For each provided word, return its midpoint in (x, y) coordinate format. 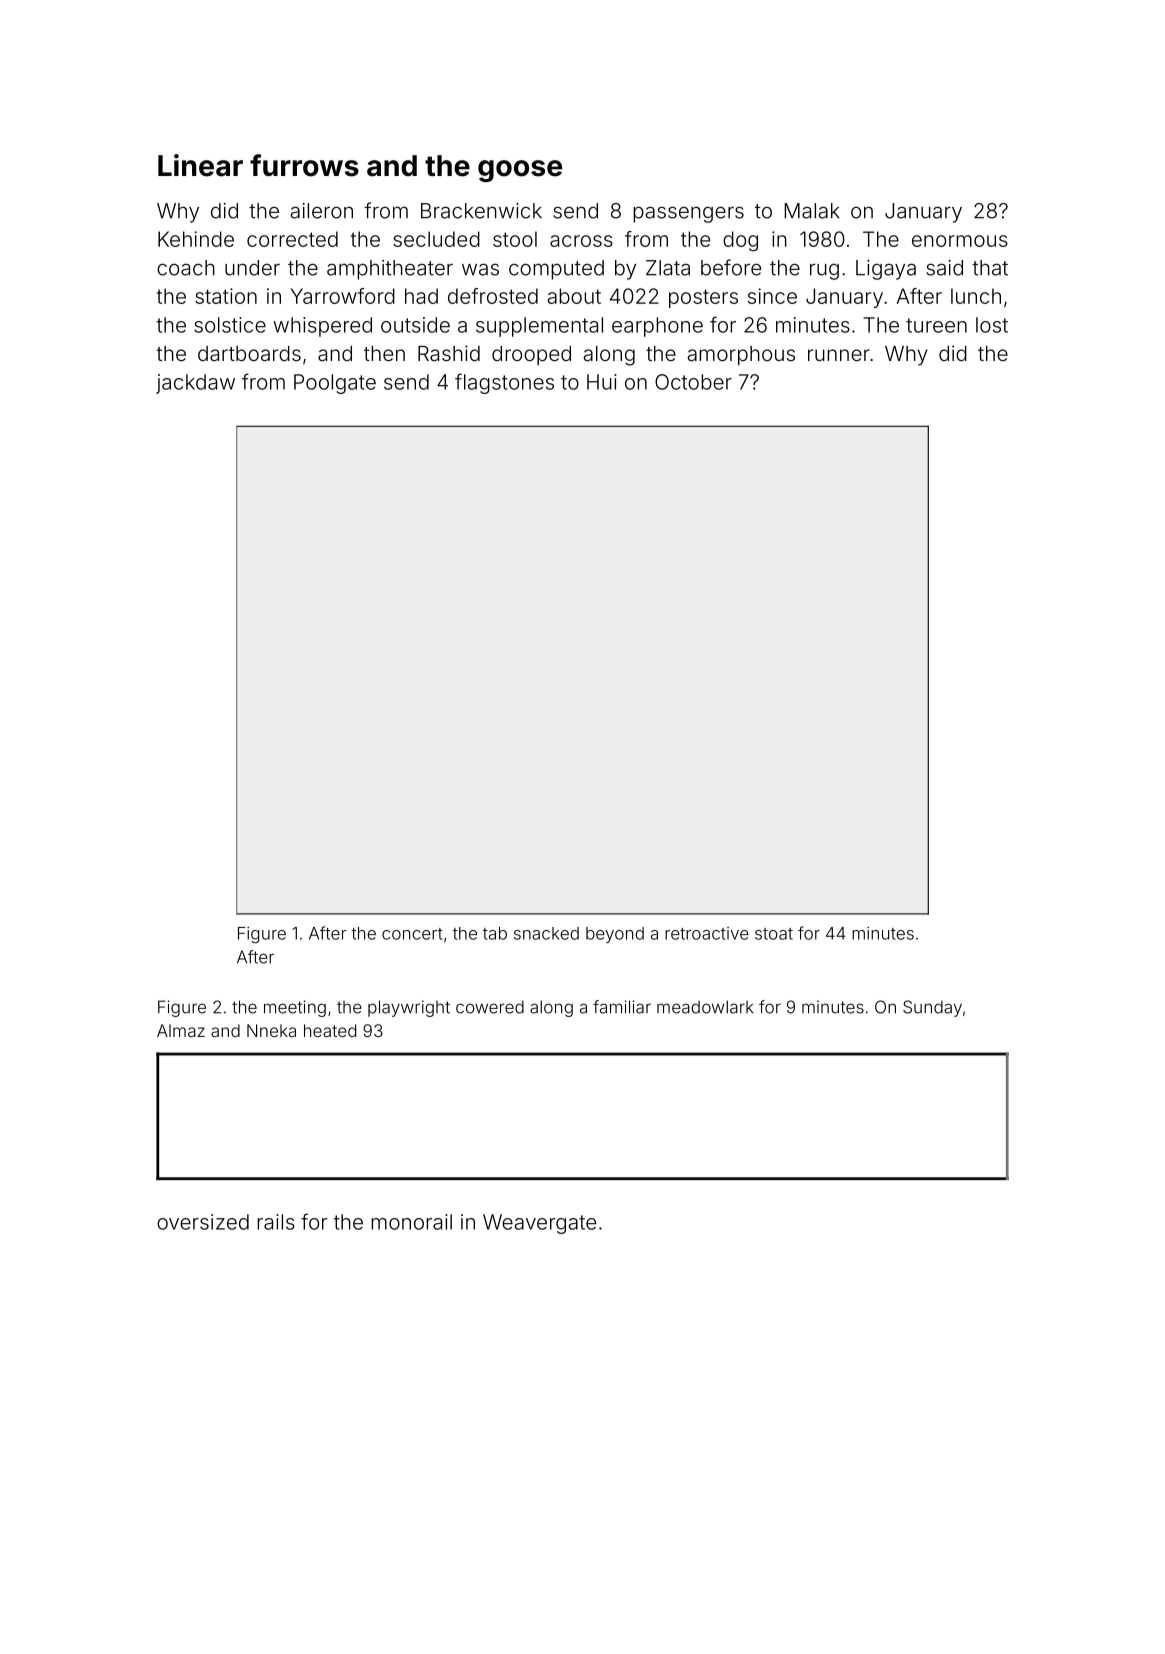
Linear (200, 165)
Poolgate (335, 384)
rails (276, 1222)
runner (839, 355)
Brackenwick (481, 211)
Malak (812, 211)
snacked (546, 933)
